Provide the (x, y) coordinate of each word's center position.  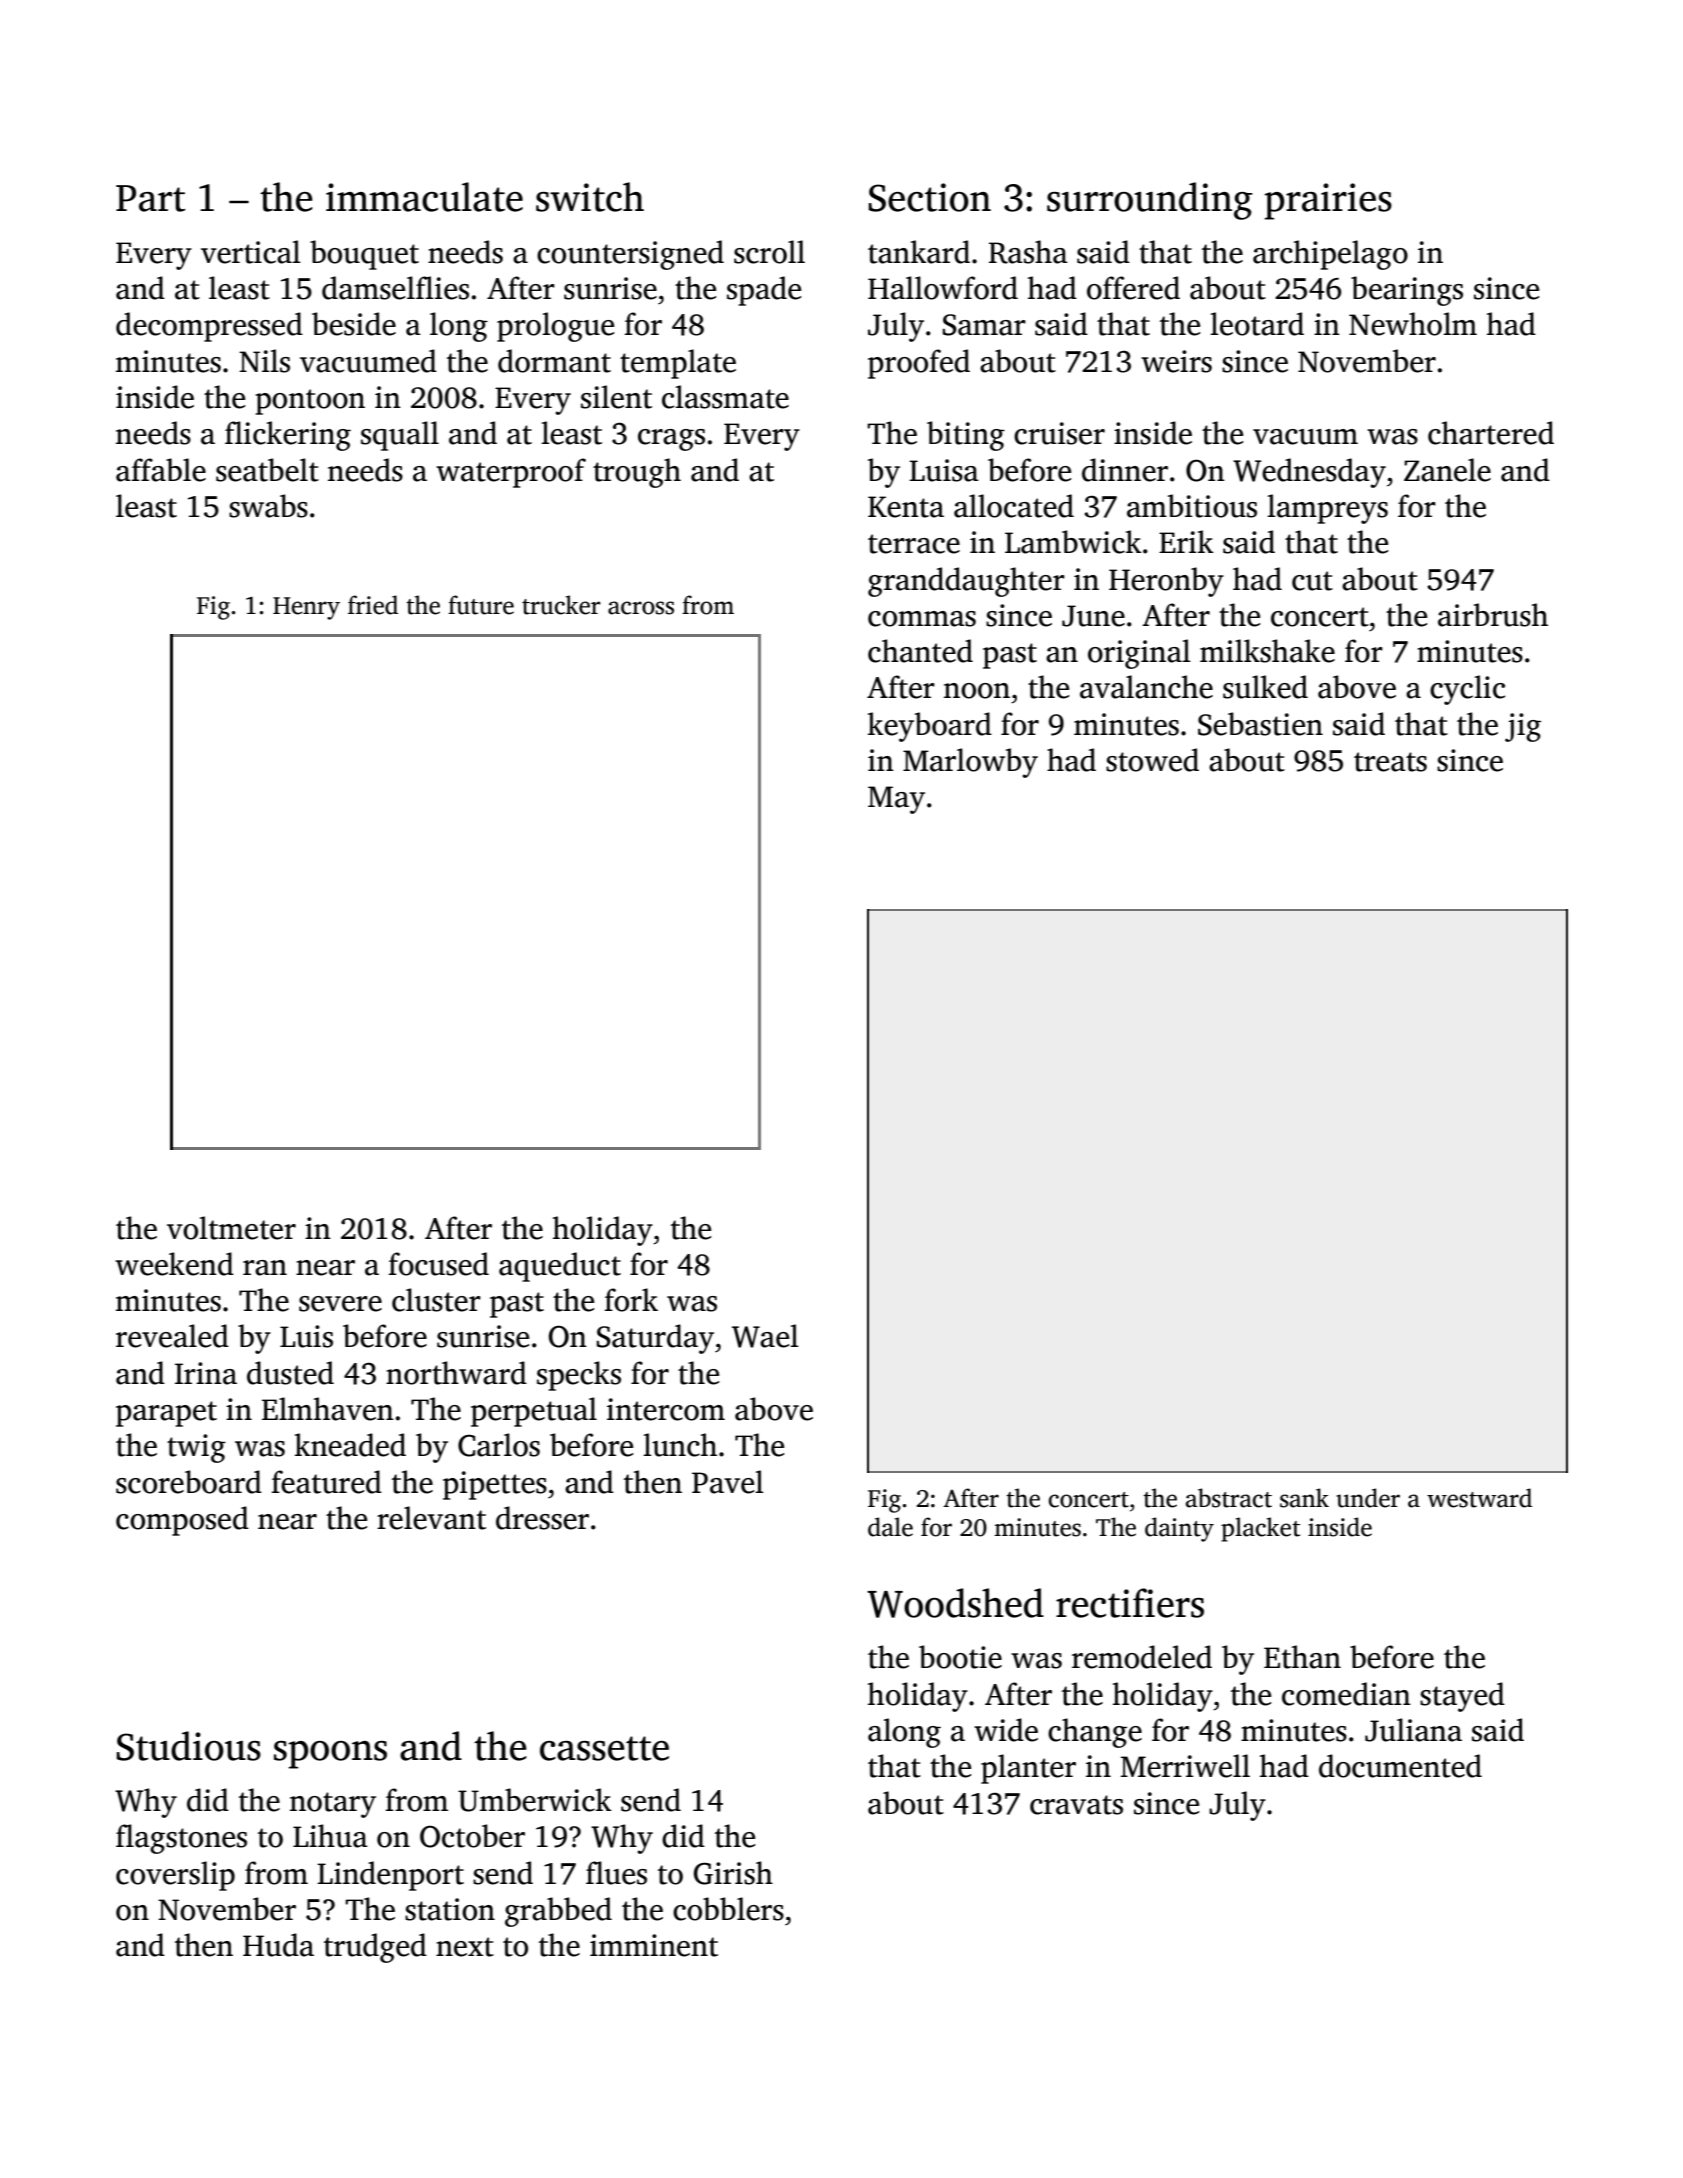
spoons (330, 1755)
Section (929, 197)
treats (1390, 762)
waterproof (511, 473)
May (896, 800)
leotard (1257, 324)
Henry (306, 608)
